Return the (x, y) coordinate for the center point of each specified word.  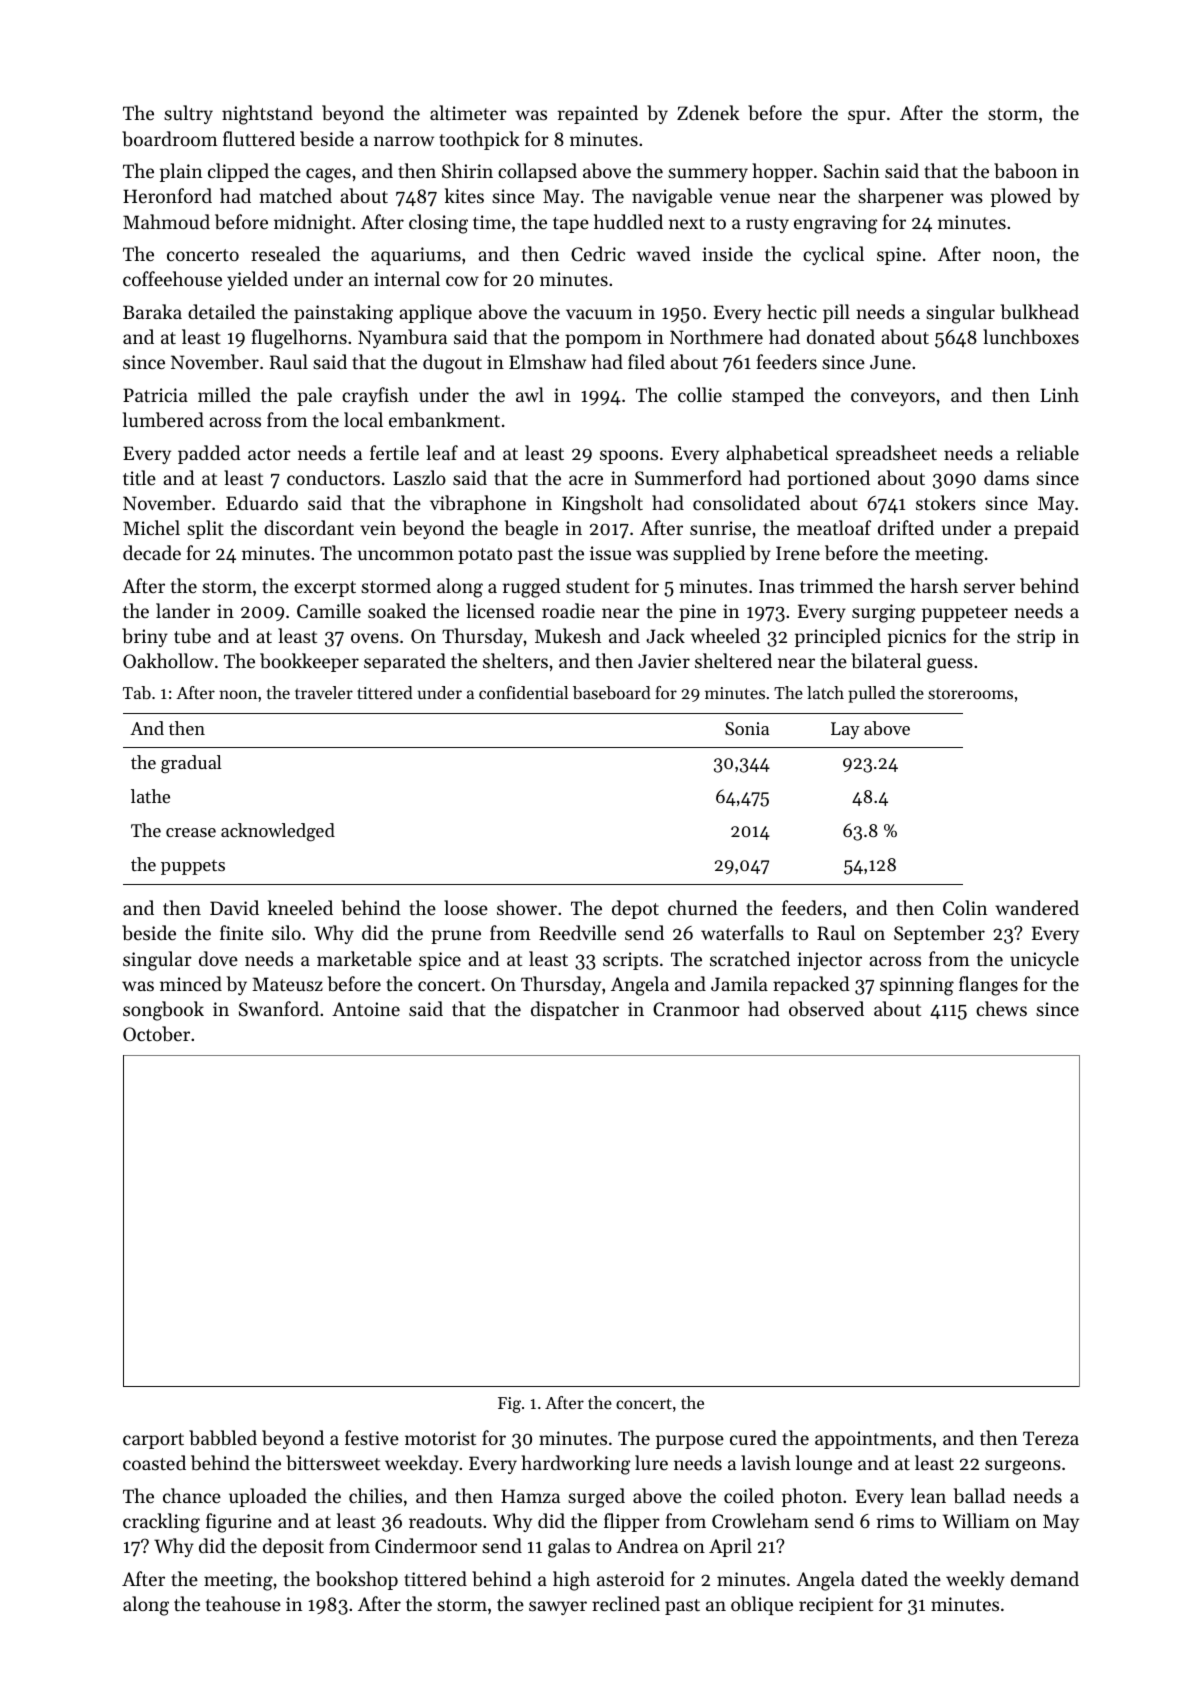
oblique (762, 1605)
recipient (836, 1606)
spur (867, 117)
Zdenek (708, 112)
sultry (188, 114)
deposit (293, 1547)
